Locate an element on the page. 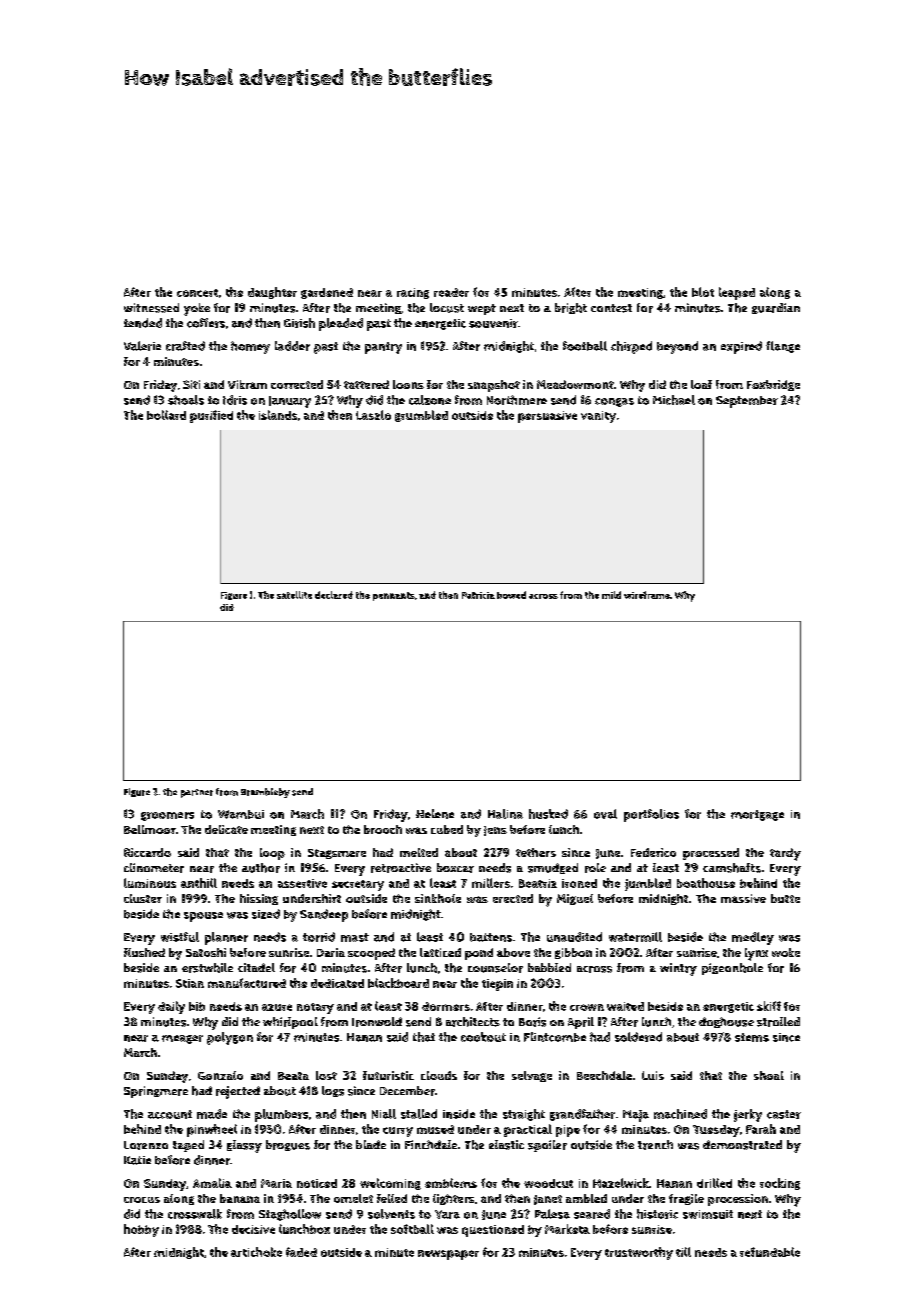 Image resolution: width=924 pixels, height=1308 pixels. bollard is located at coordinates (166, 415).
